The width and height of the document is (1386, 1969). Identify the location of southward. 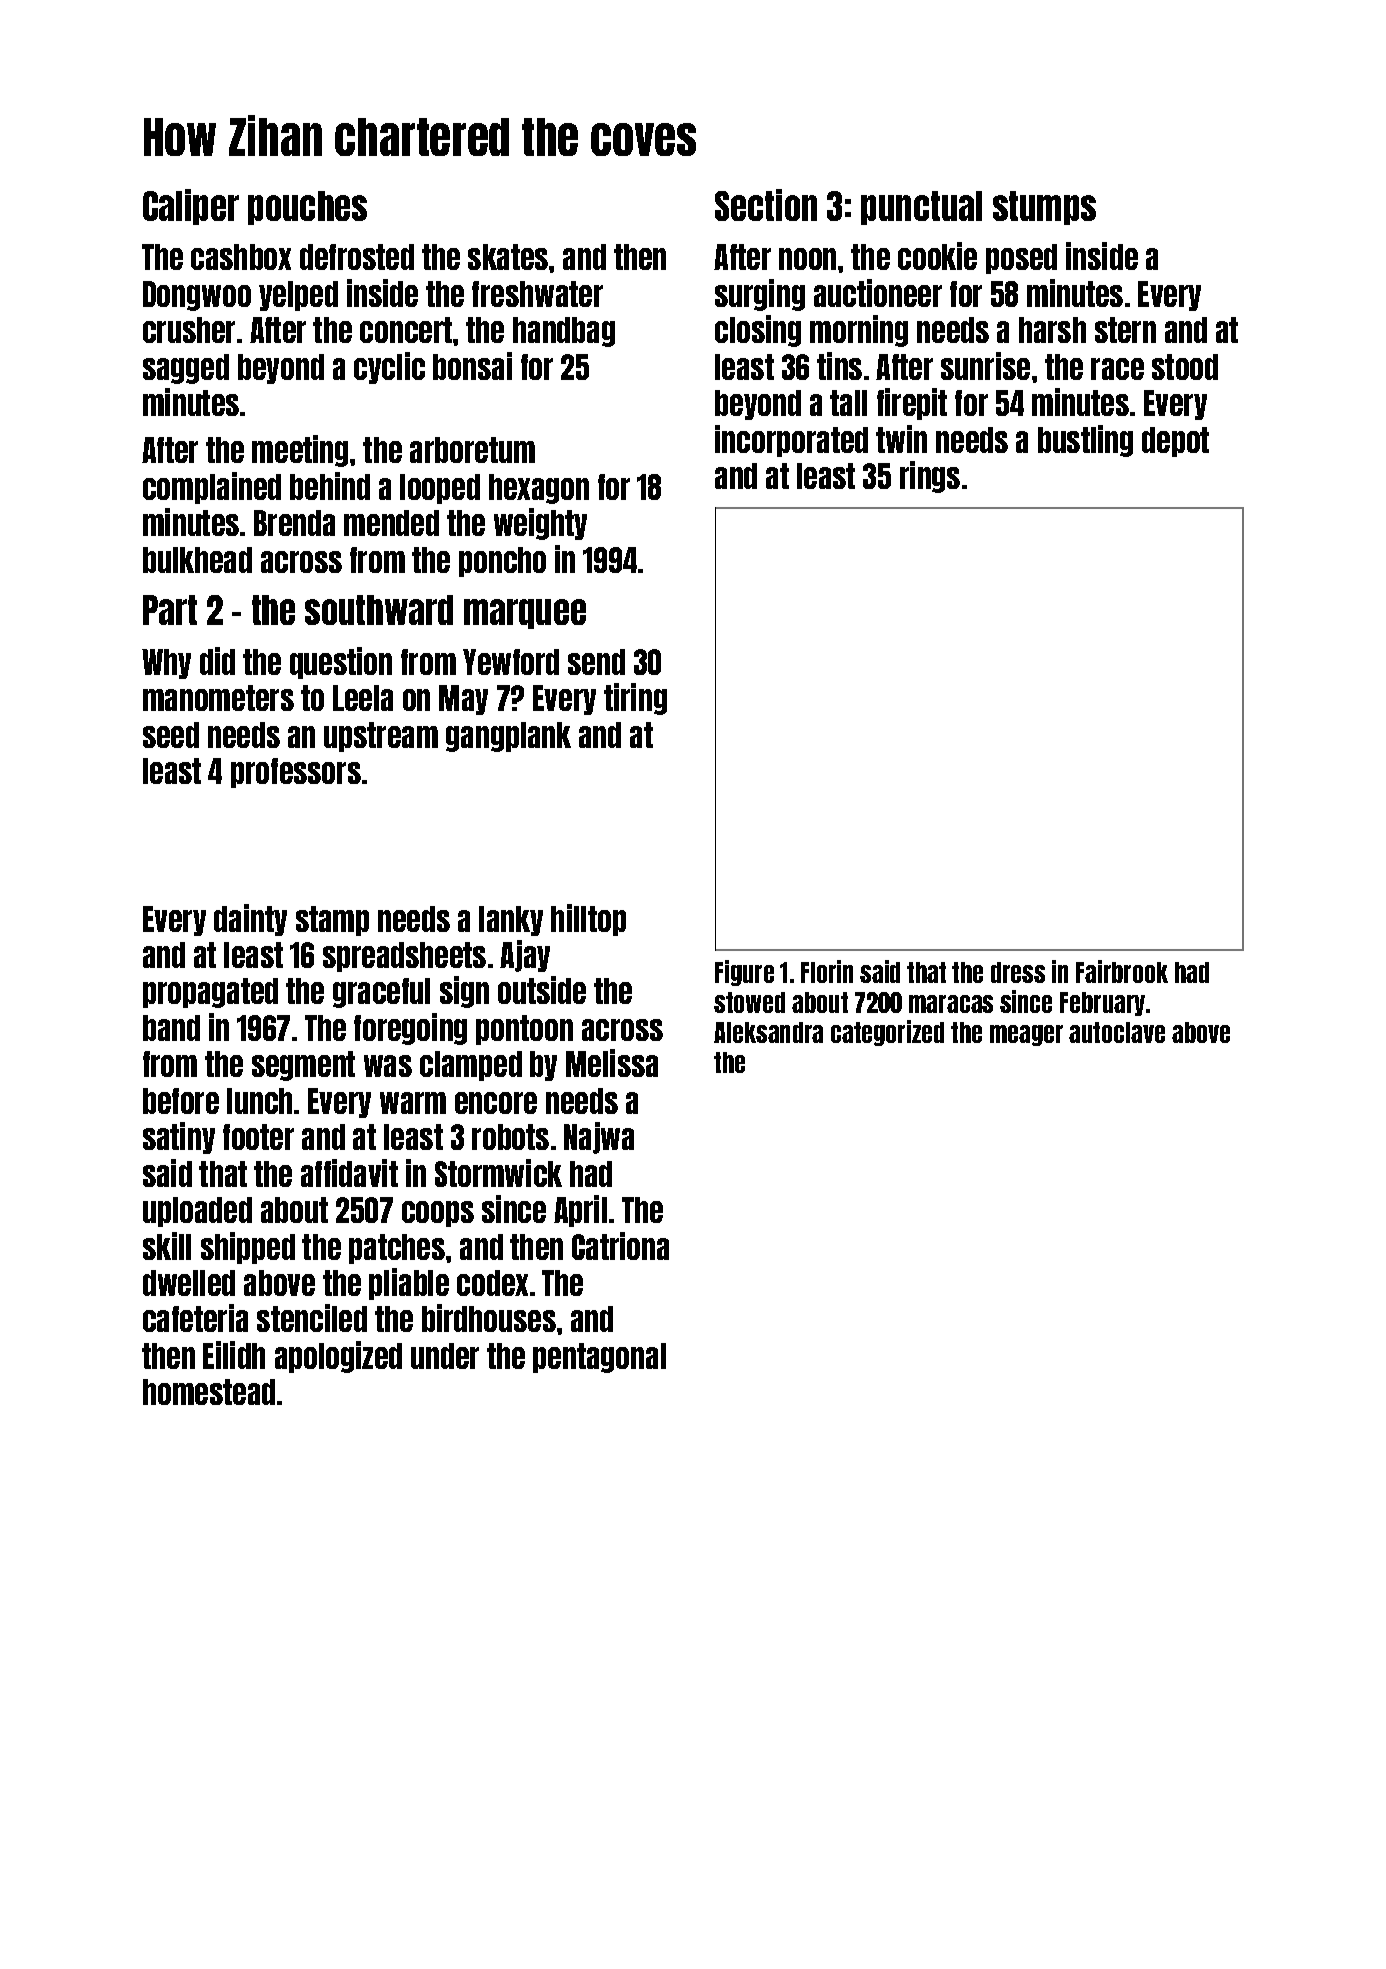
(379, 610).
